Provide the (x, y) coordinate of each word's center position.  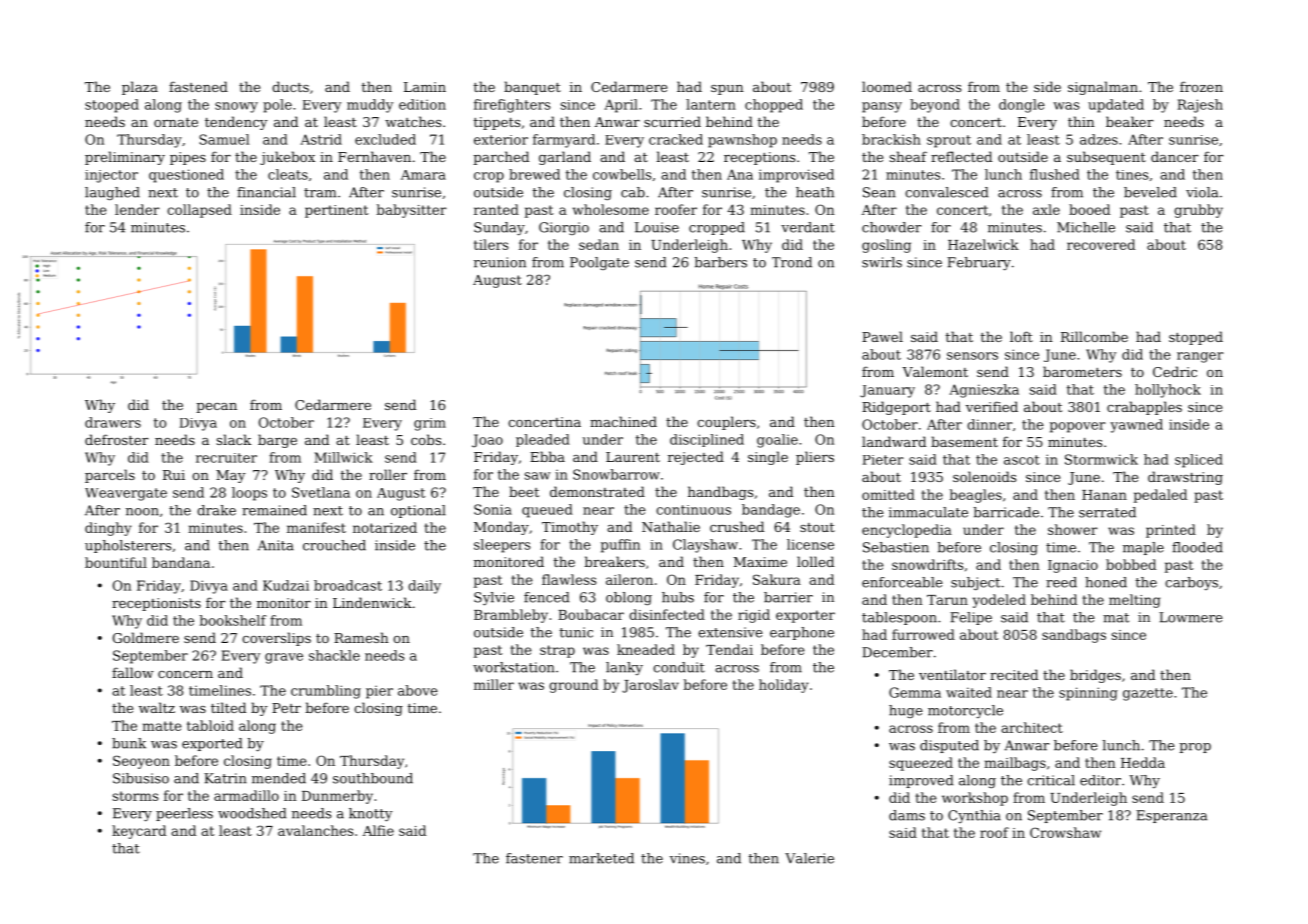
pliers (815, 458)
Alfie (378, 830)
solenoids (984, 476)
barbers (721, 262)
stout (817, 527)
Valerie (809, 858)
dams (907, 815)
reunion (500, 262)
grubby (1198, 211)
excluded (385, 139)
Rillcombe (1094, 336)
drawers (113, 422)
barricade (1006, 512)
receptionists (156, 604)
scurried (672, 121)
